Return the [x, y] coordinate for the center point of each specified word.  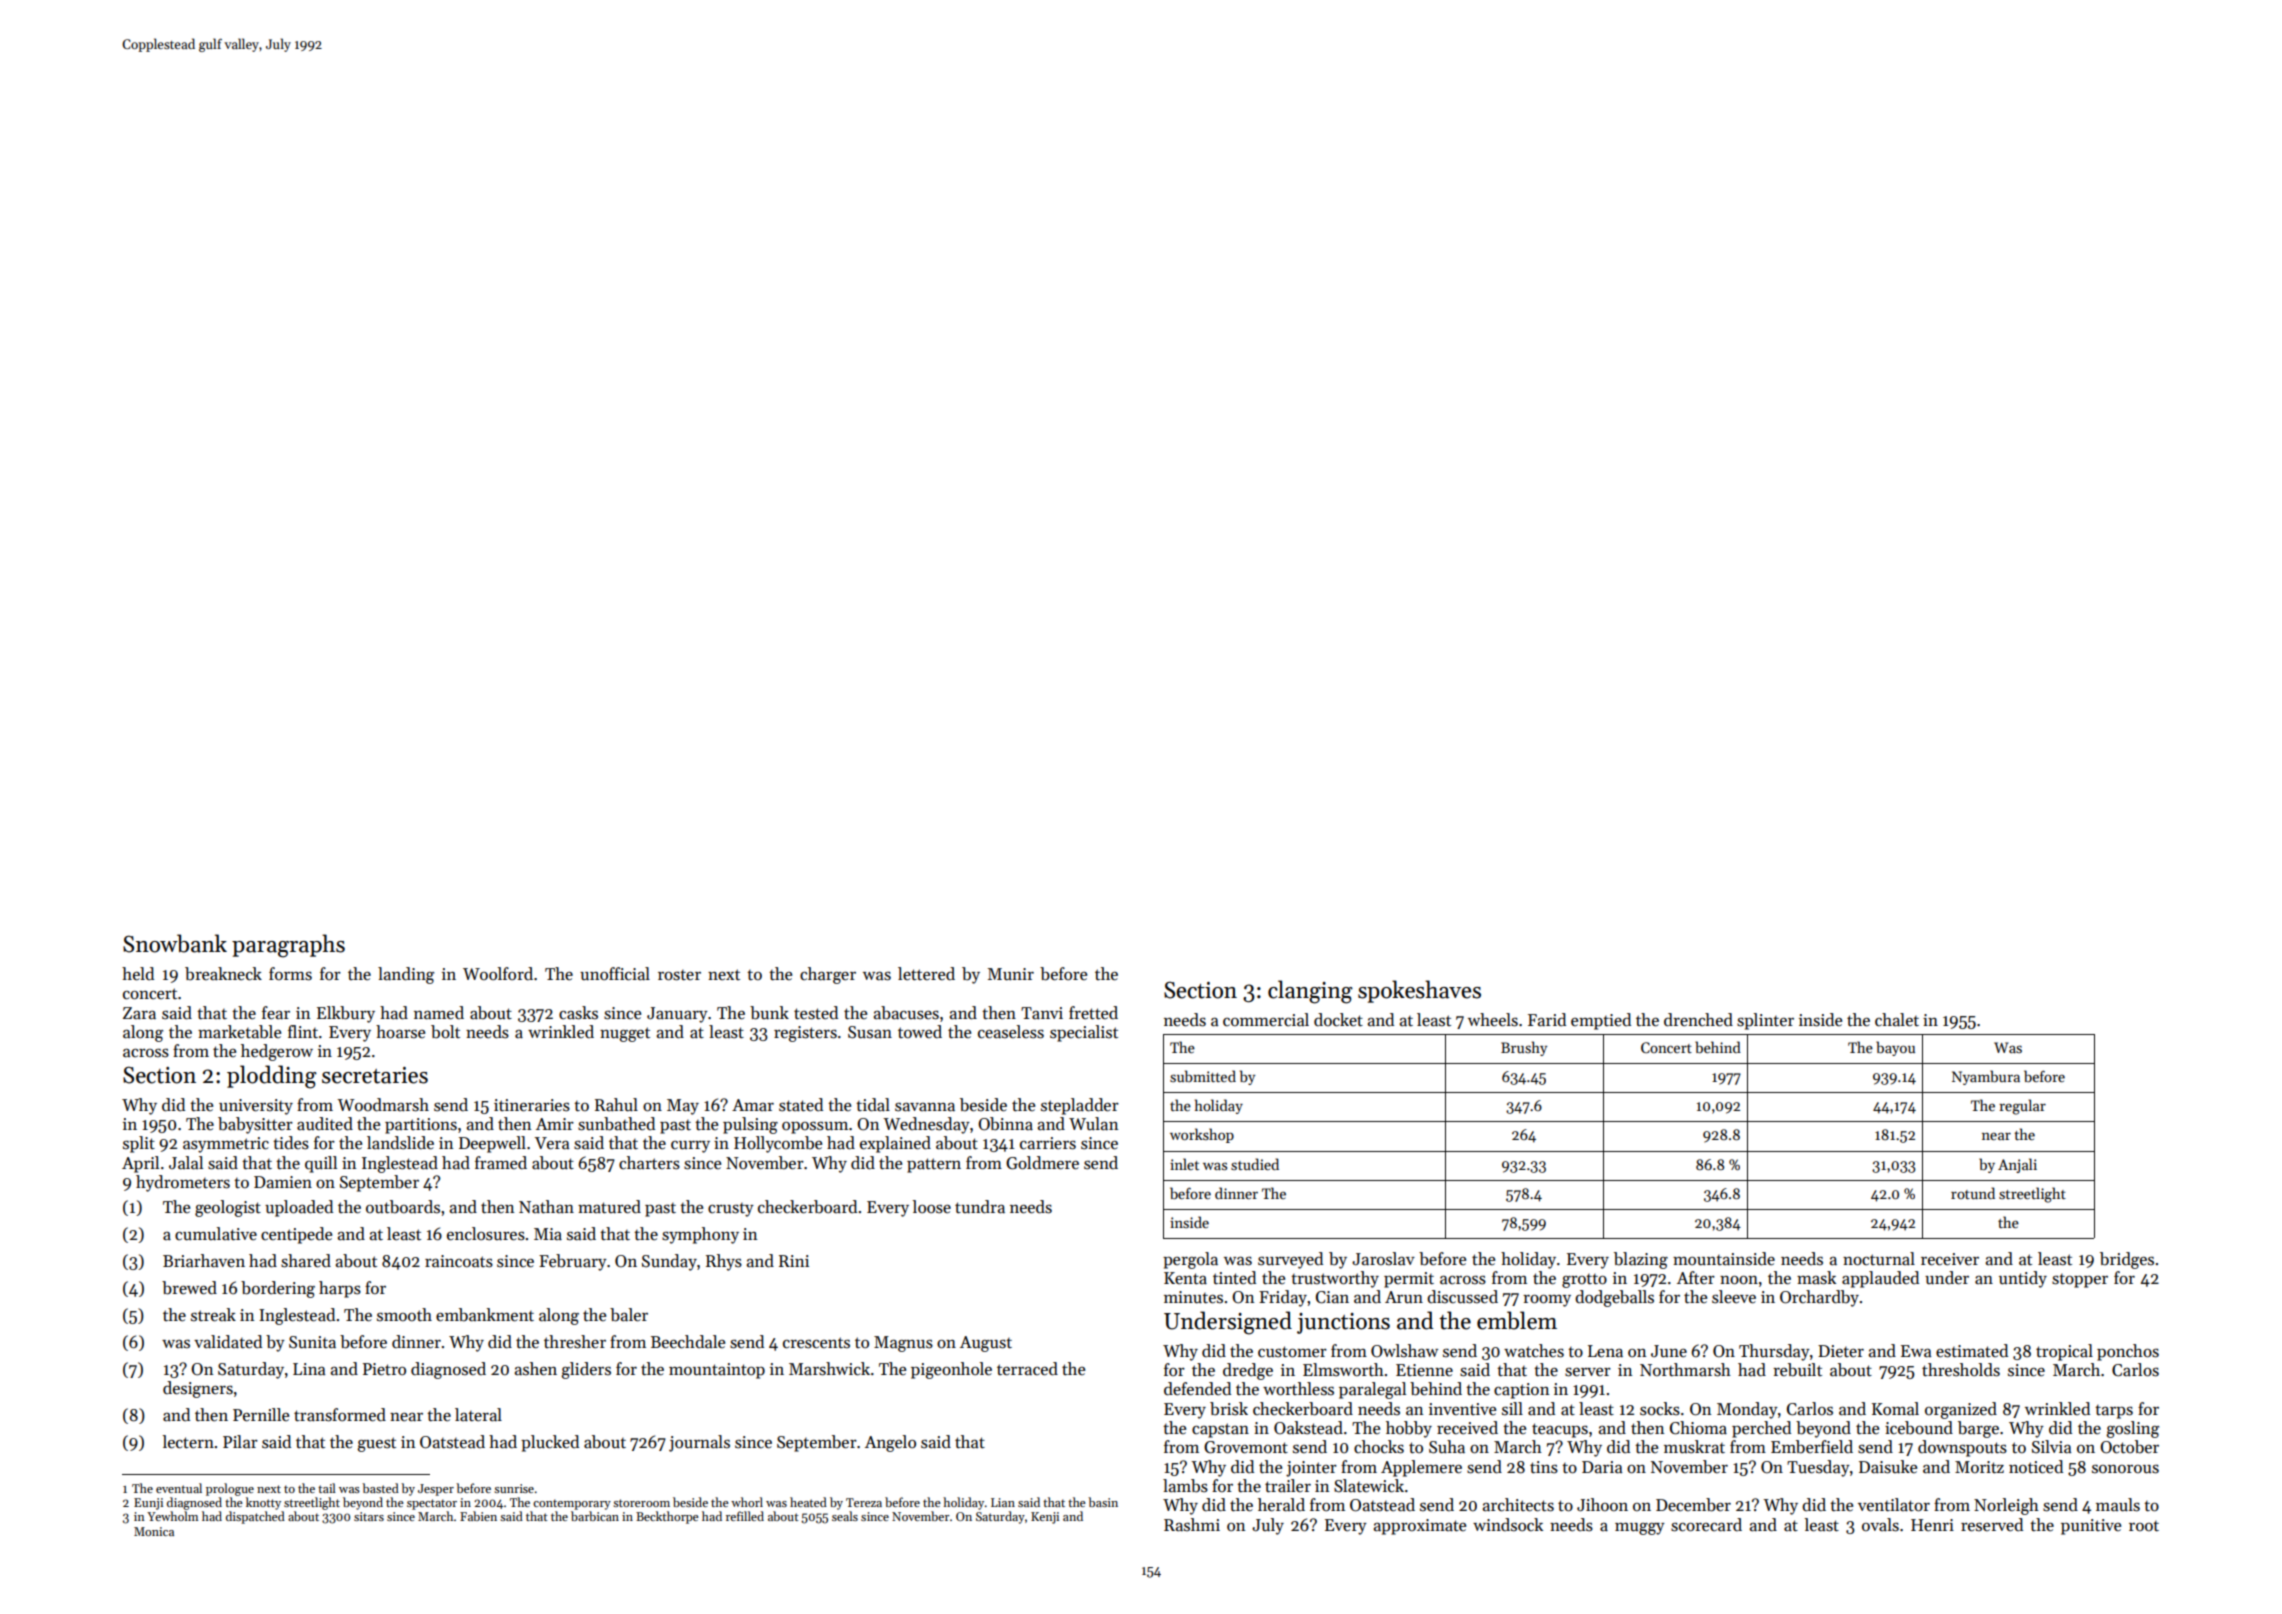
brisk [1229, 1409]
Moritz [1979, 1467]
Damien [283, 1182]
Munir [1011, 974]
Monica [154, 1531]
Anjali [2017, 1165]
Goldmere [1042, 1163]
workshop [1202, 1135]
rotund [1973, 1193]
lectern [188, 1442]
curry [690, 1147]
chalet [1897, 1020]
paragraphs [288, 946]
